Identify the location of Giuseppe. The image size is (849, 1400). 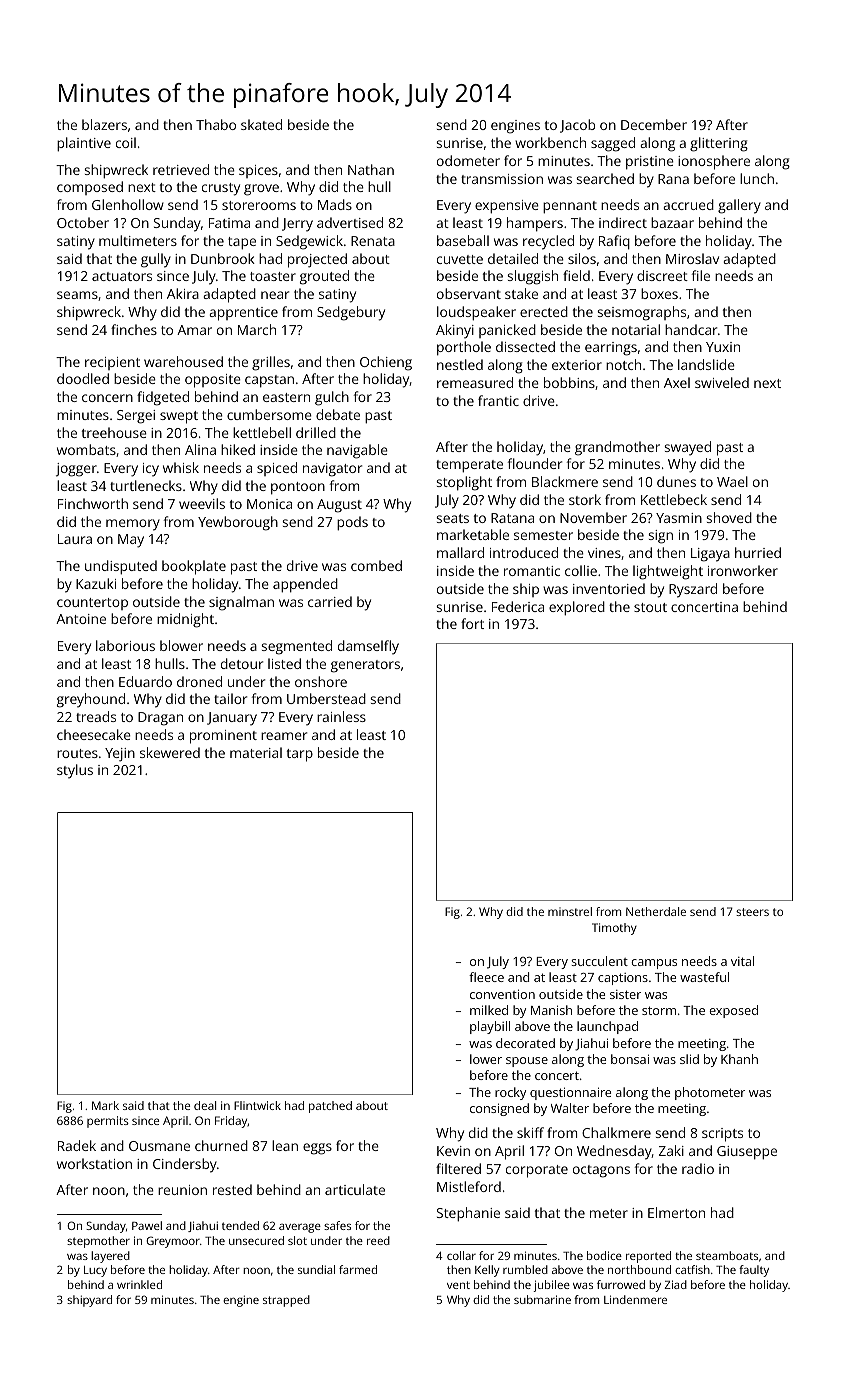
(747, 1153).
